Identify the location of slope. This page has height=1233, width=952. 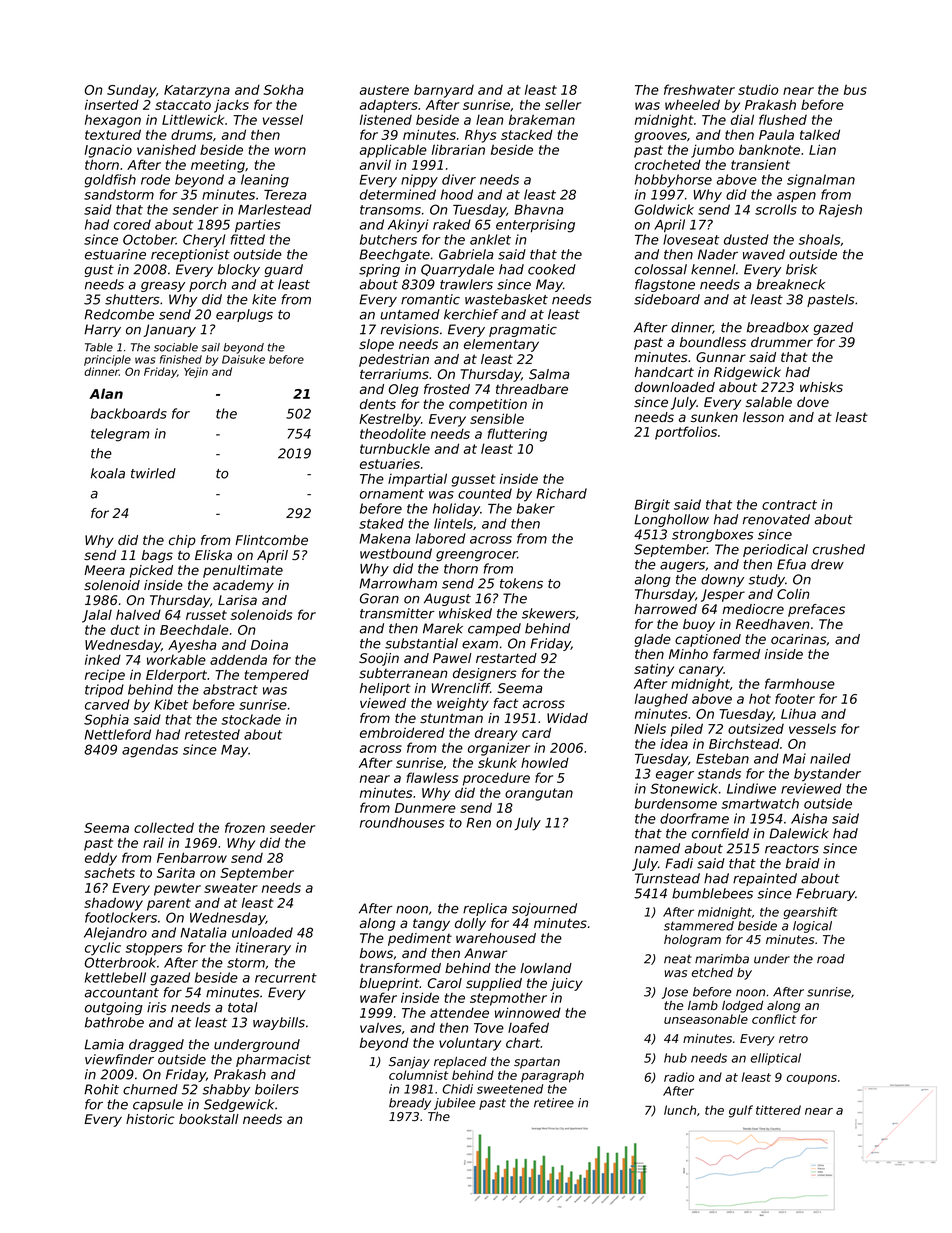
(376, 345).
